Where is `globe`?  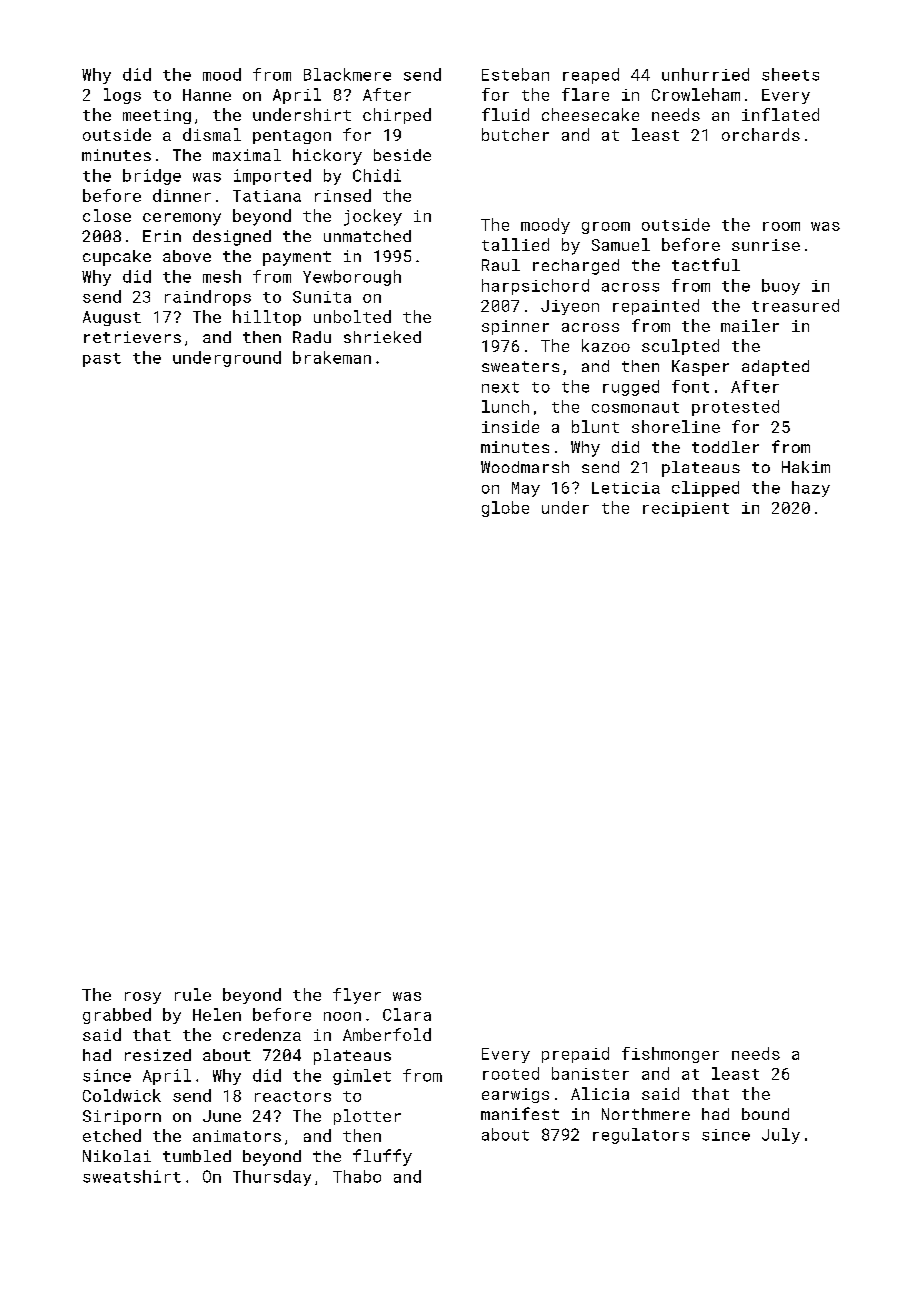
globe is located at coordinates (505, 509).
